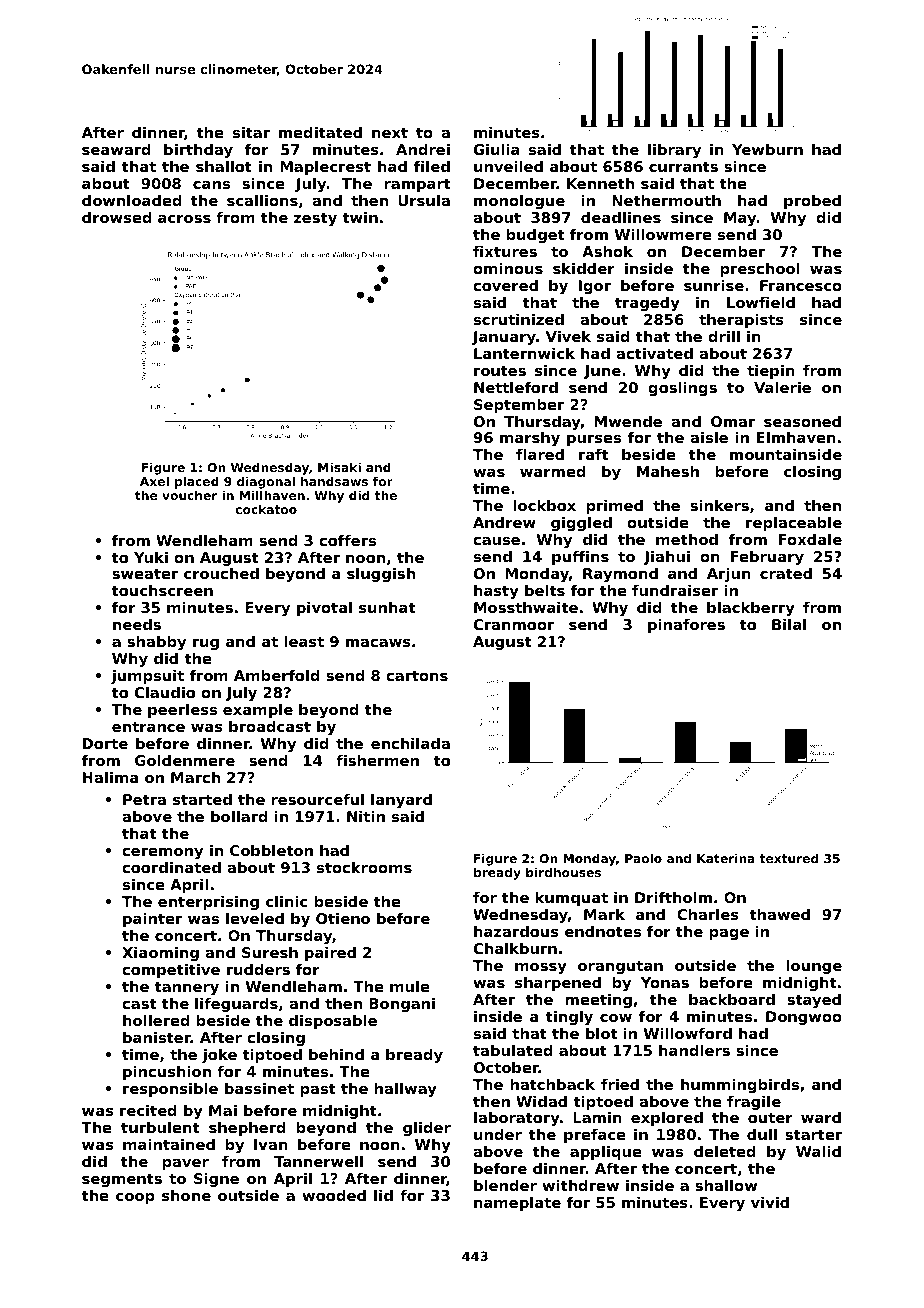 This screenshot has height=1308, width=924. What do you see at coordinates (643, 858) in the screenshot?
I see `Paolo` at bounding box center [643, 858].
